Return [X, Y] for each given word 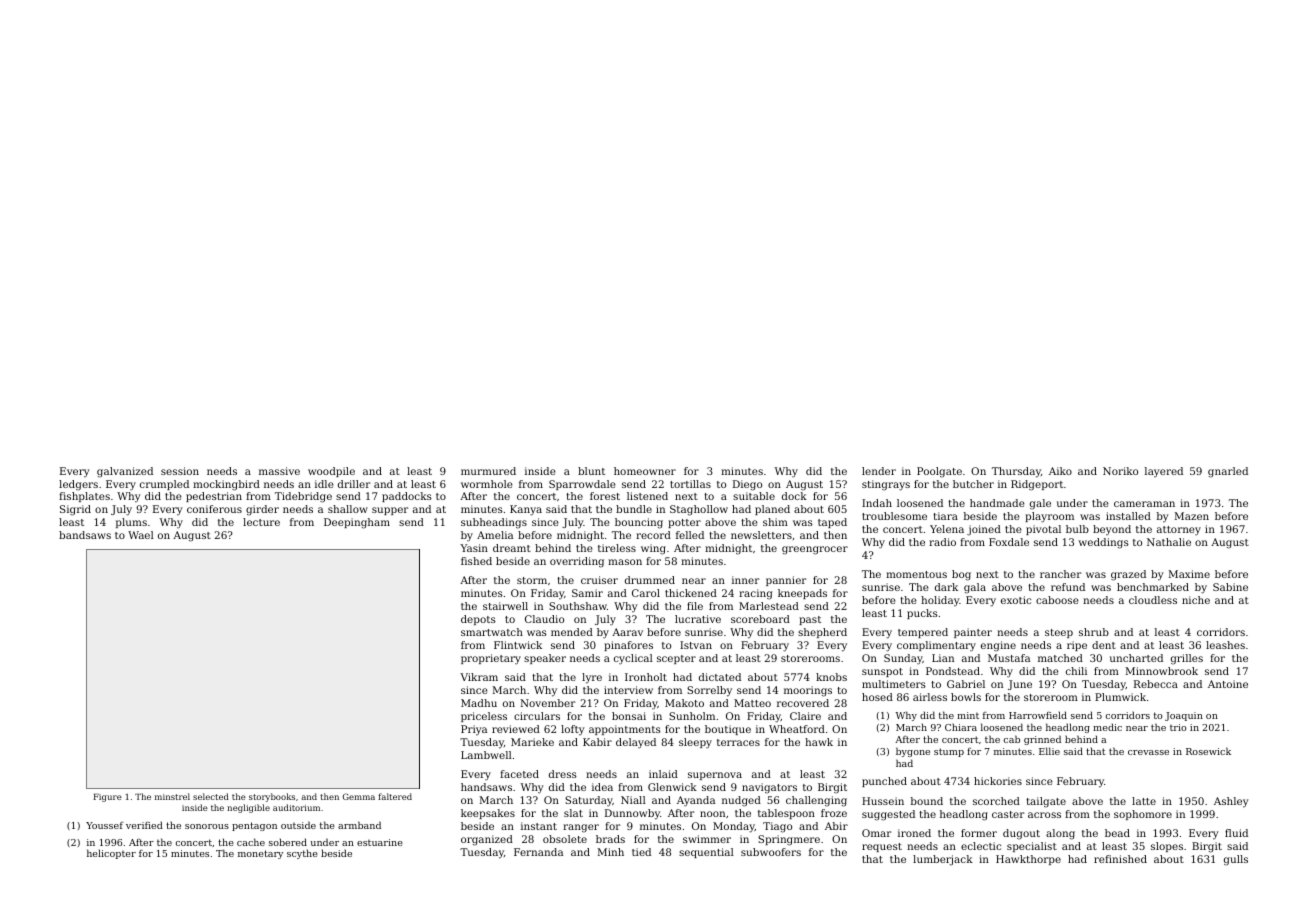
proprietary [491, 659]
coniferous [214, 509]
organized [487, 840]
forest [605, 496]
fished [476, 561]
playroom [1049, 517]
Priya [474, 730]
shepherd [822, 633]
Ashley [1231, 802]
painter [973, 633]
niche [1196, 600]
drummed [650, 580]
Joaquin [1184, 716]
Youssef [105, 825]
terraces [738, 742]
